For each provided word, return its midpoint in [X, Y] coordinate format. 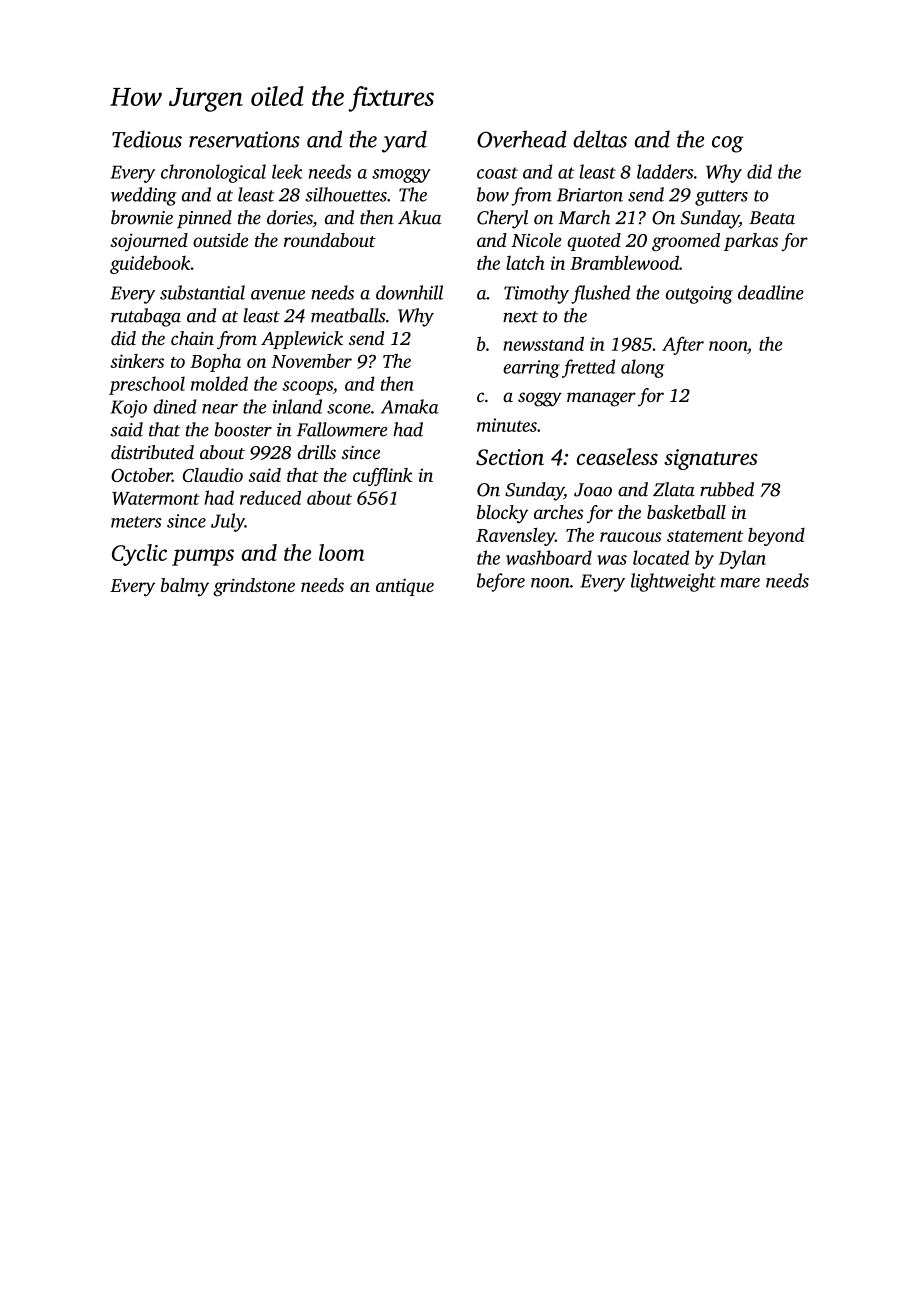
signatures [711, 459]
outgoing [699, 295]
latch [525, 263]
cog [728, 144]
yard [404, 141]
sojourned [149, 242]
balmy [185, 587]
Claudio [213, 475]
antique [405, 587]
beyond [776, 537]
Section [510, 457]
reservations [244, 139]
